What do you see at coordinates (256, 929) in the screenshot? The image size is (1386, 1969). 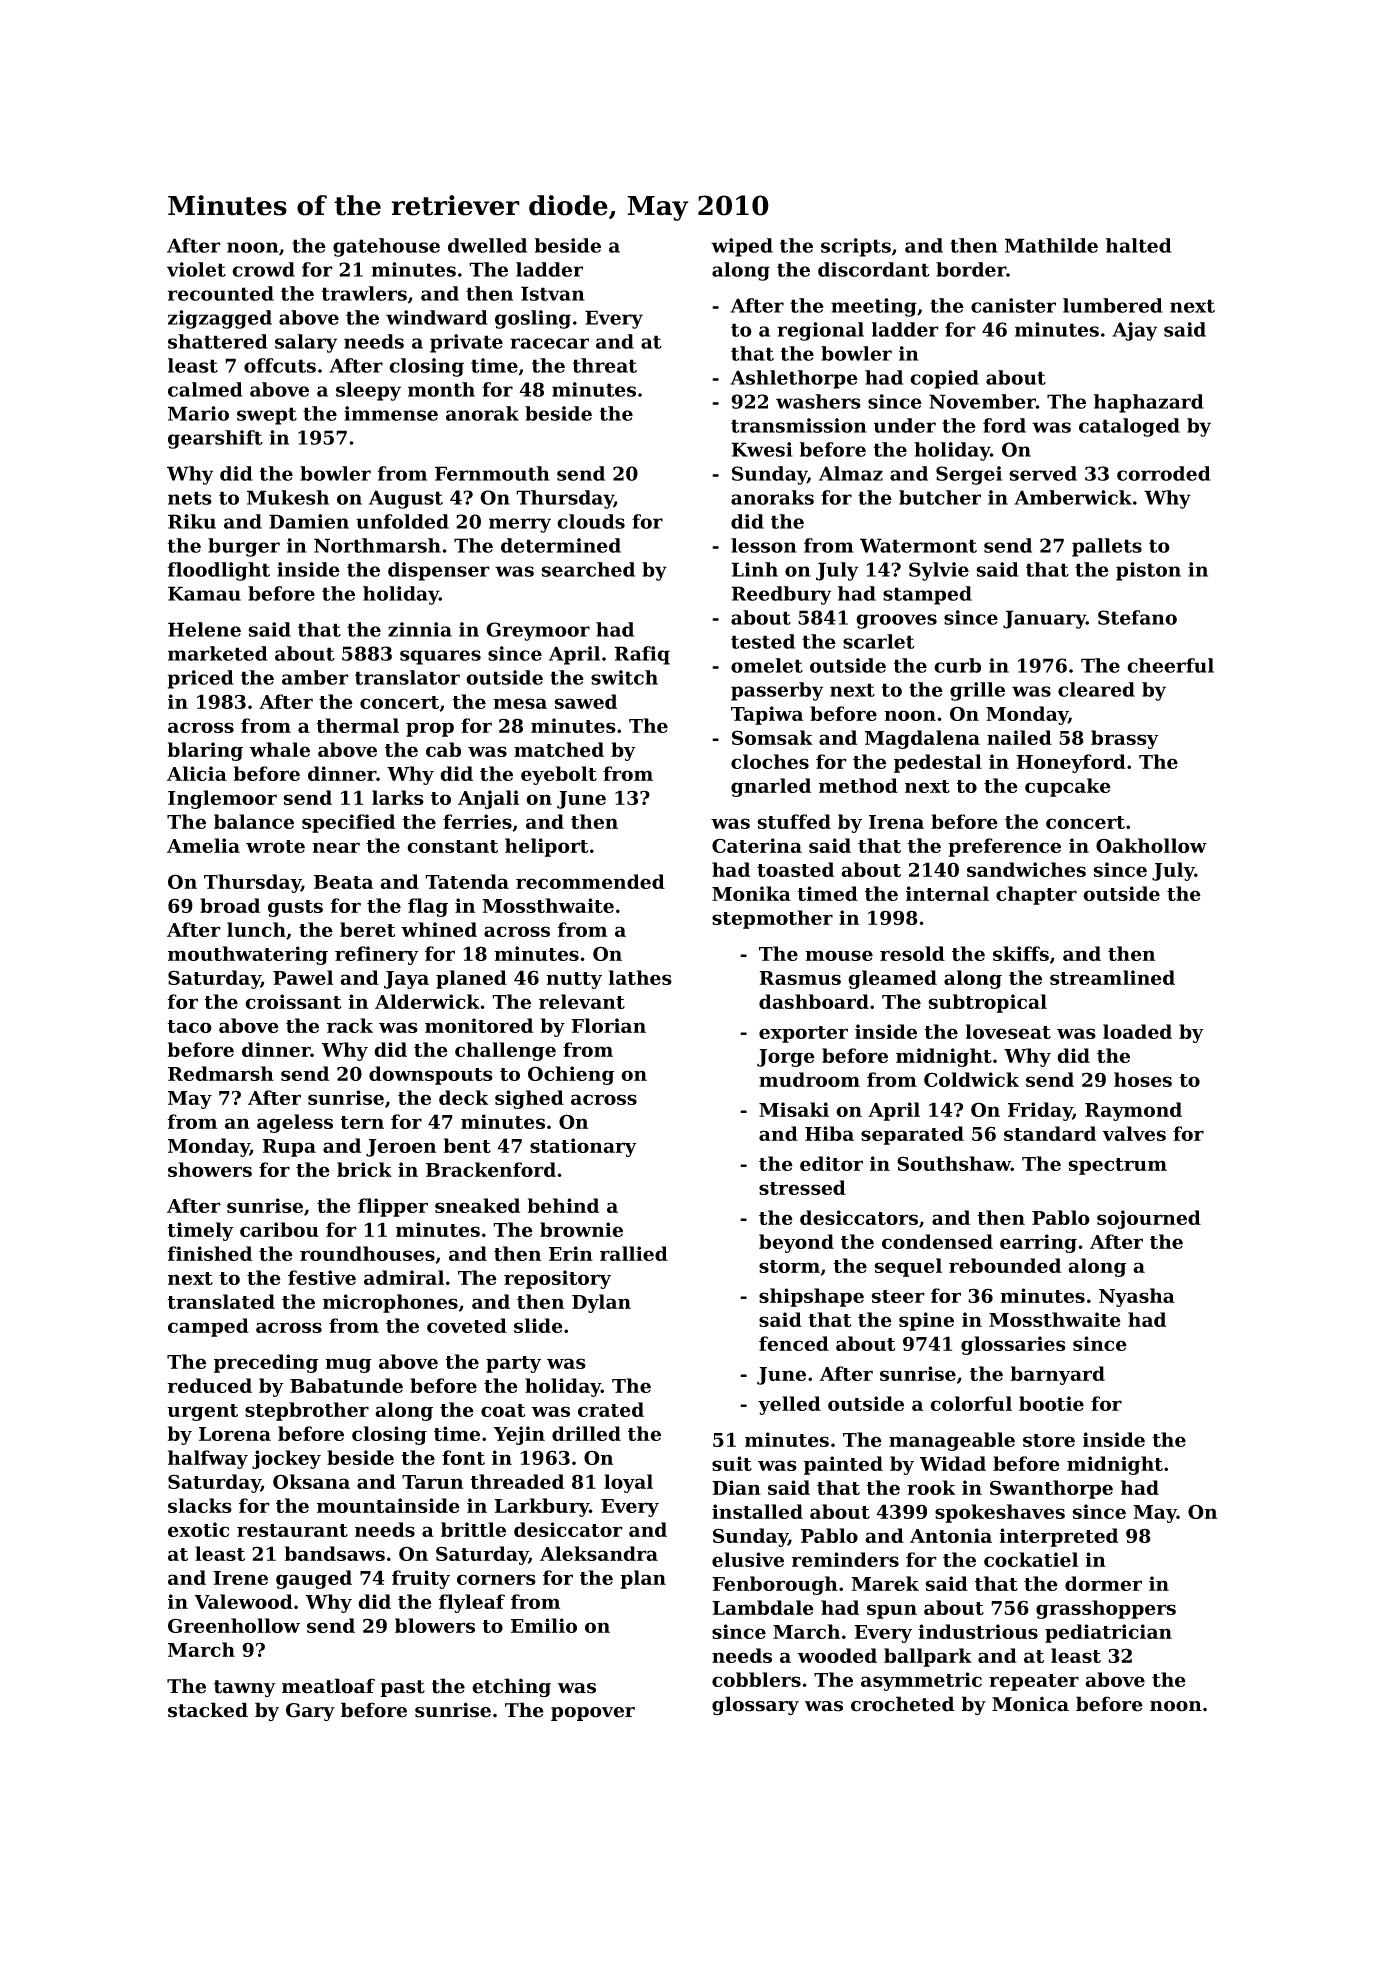 I see `lunch` at bounding box center [256, 929].
